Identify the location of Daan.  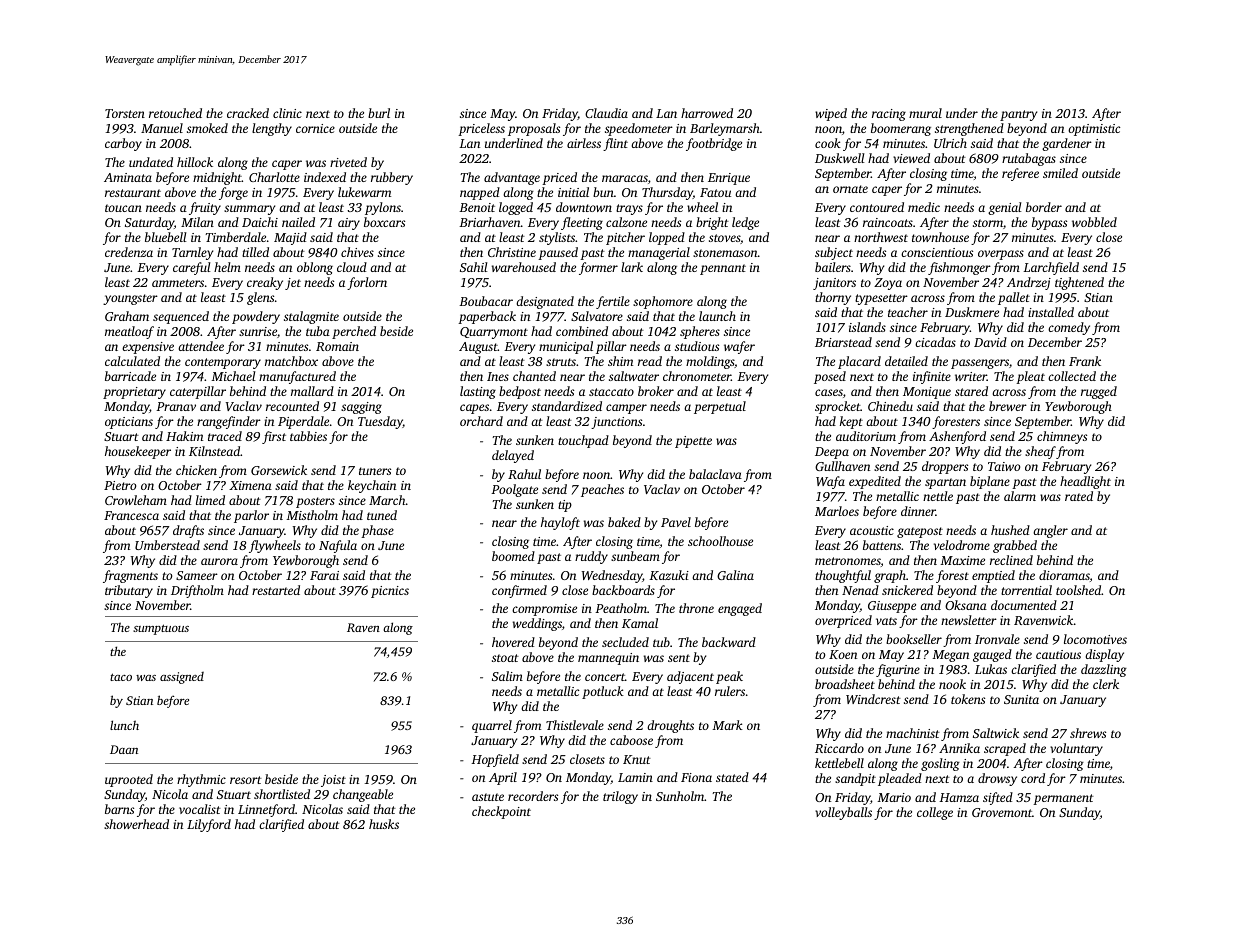
(124, 749).
